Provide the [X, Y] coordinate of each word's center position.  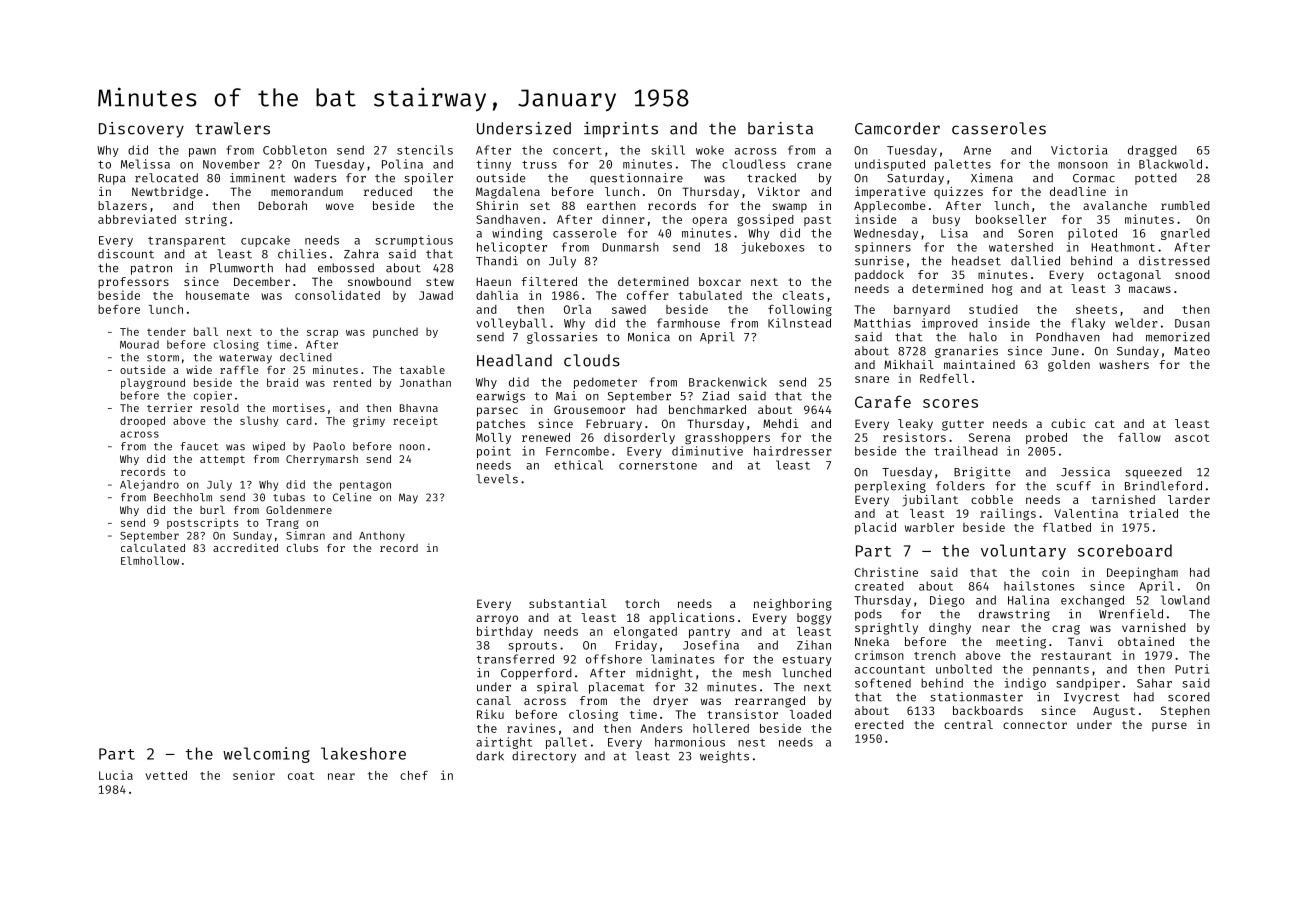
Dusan [1192, 323]
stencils [425, 150]
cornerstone [658, 465]
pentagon [365, 486]
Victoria [1079, 150]
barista [780, 128]
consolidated [337, 295]
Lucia [116, 775]
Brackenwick [728, 382]
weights [724, 757]
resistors [914, 437]
